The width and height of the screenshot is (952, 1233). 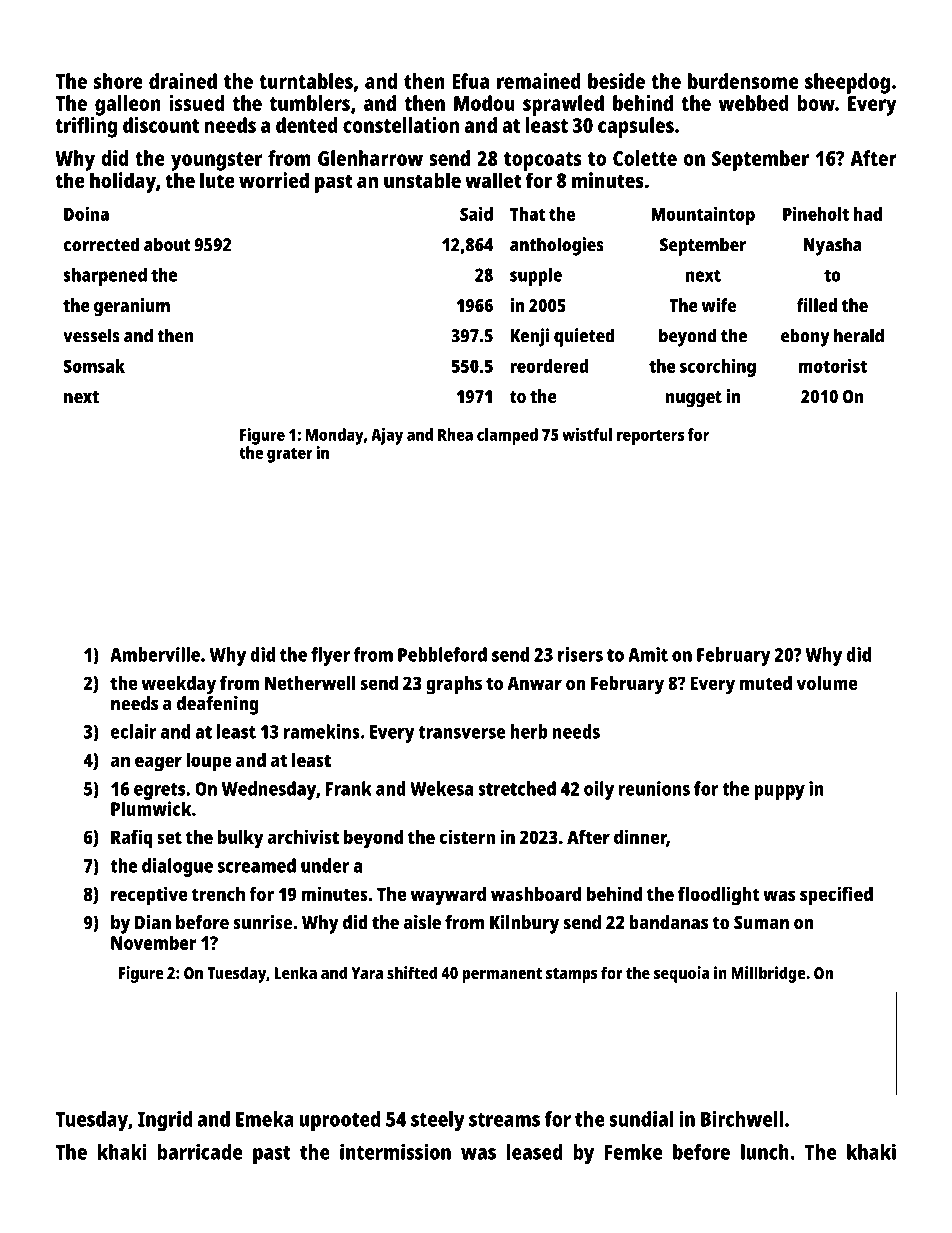 What do you see at coordinates (132, 307) in the screenshot?
I see `geranium` at bounding box center [132, 307].
